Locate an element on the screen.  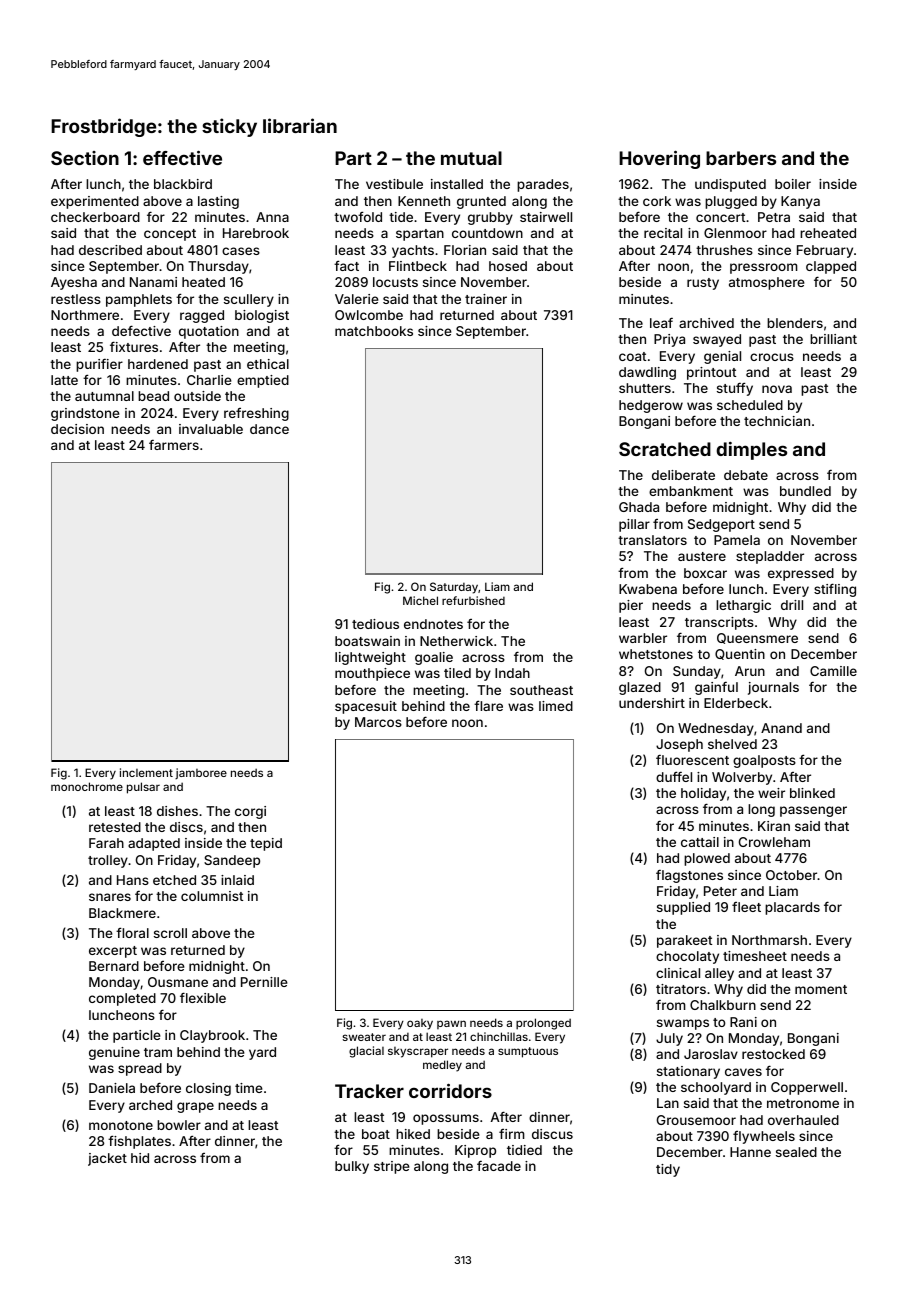
effective is located at coordinates (182, 157).
